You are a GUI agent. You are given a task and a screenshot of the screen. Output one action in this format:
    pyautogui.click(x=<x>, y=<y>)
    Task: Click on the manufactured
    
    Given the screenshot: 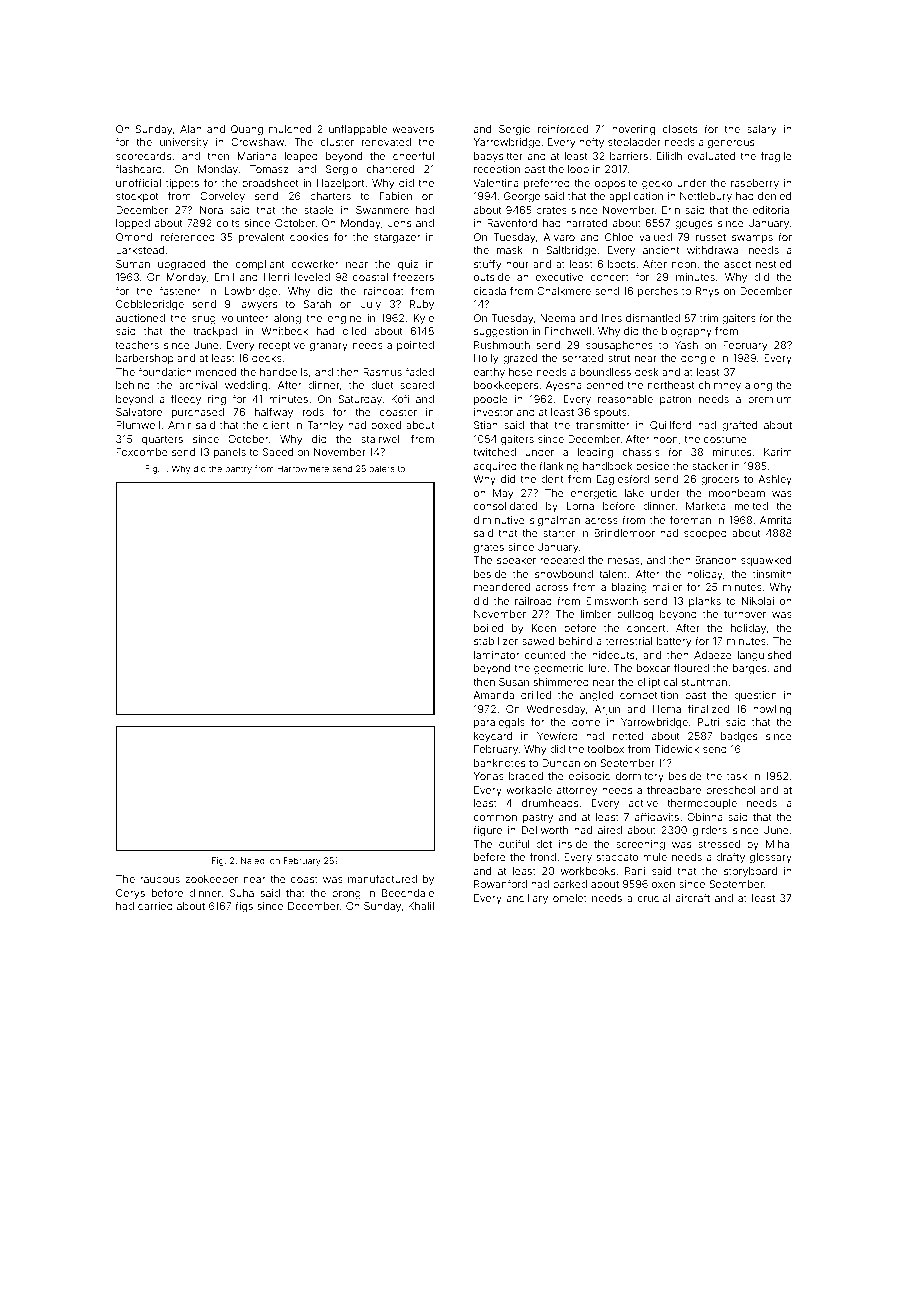 What is the action you would take?
    pyautogui.click(x=382, y=878)
